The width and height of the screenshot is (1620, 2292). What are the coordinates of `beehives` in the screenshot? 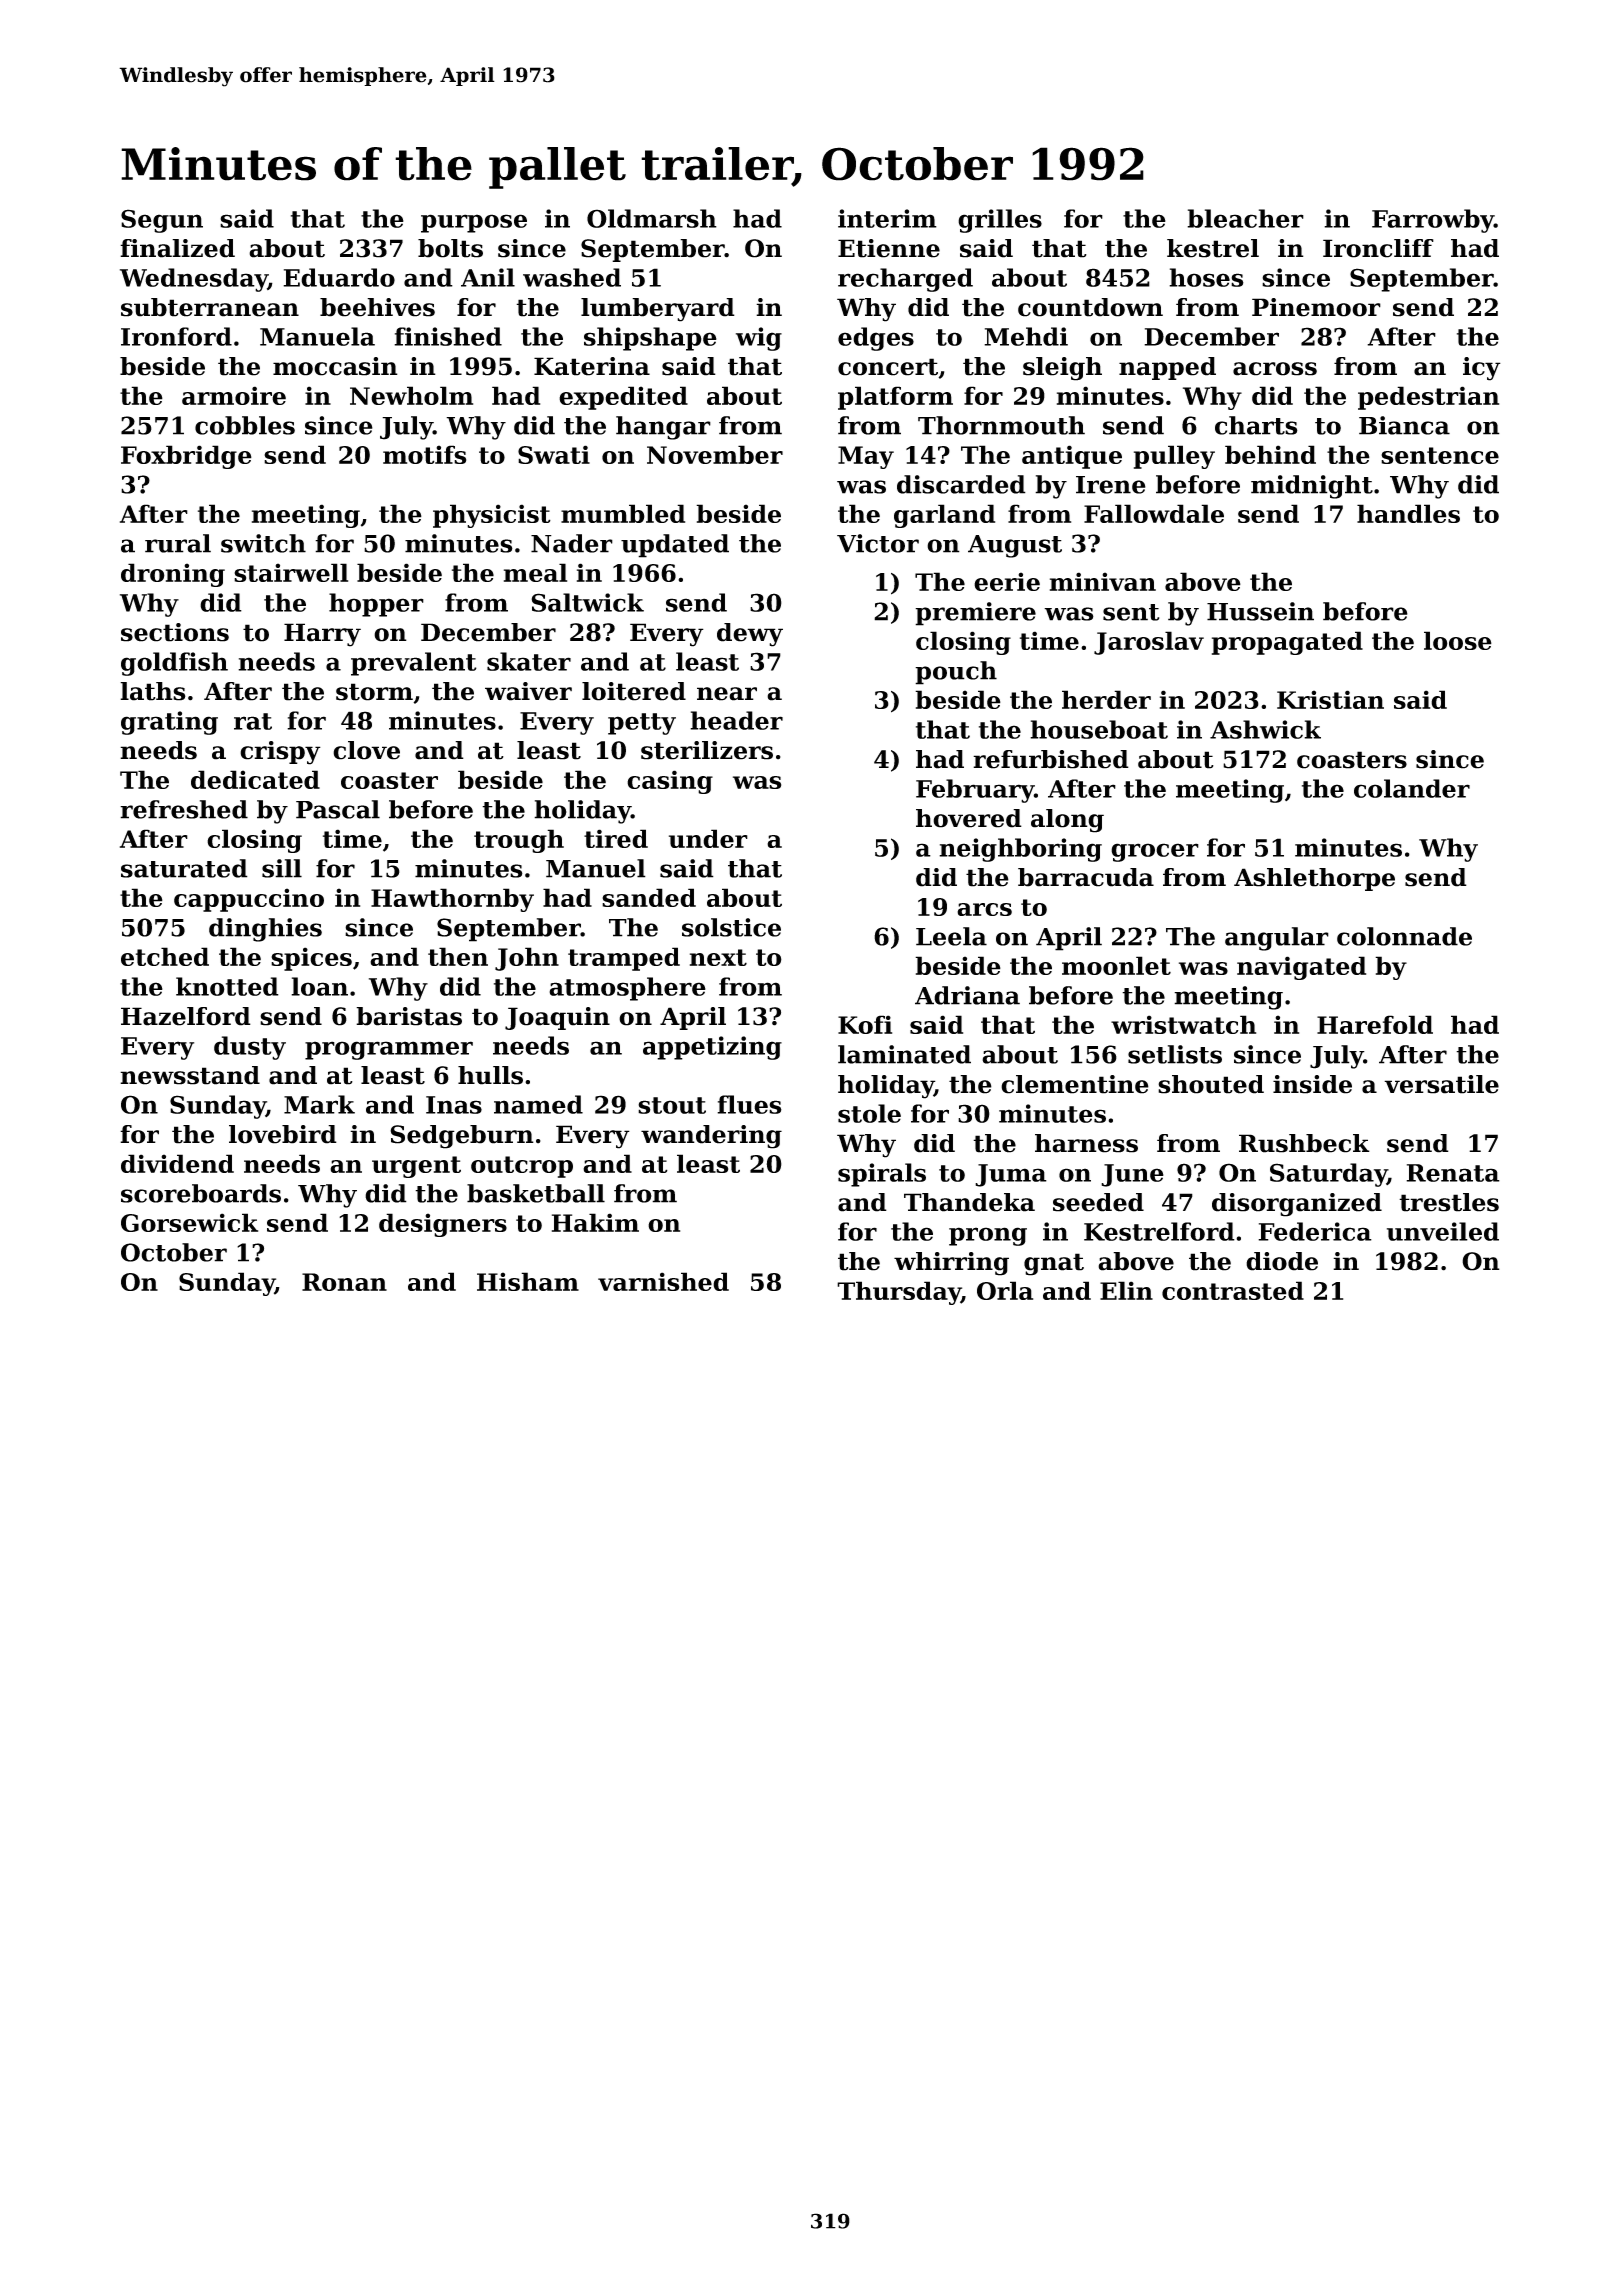 It's located at (377, 307).
